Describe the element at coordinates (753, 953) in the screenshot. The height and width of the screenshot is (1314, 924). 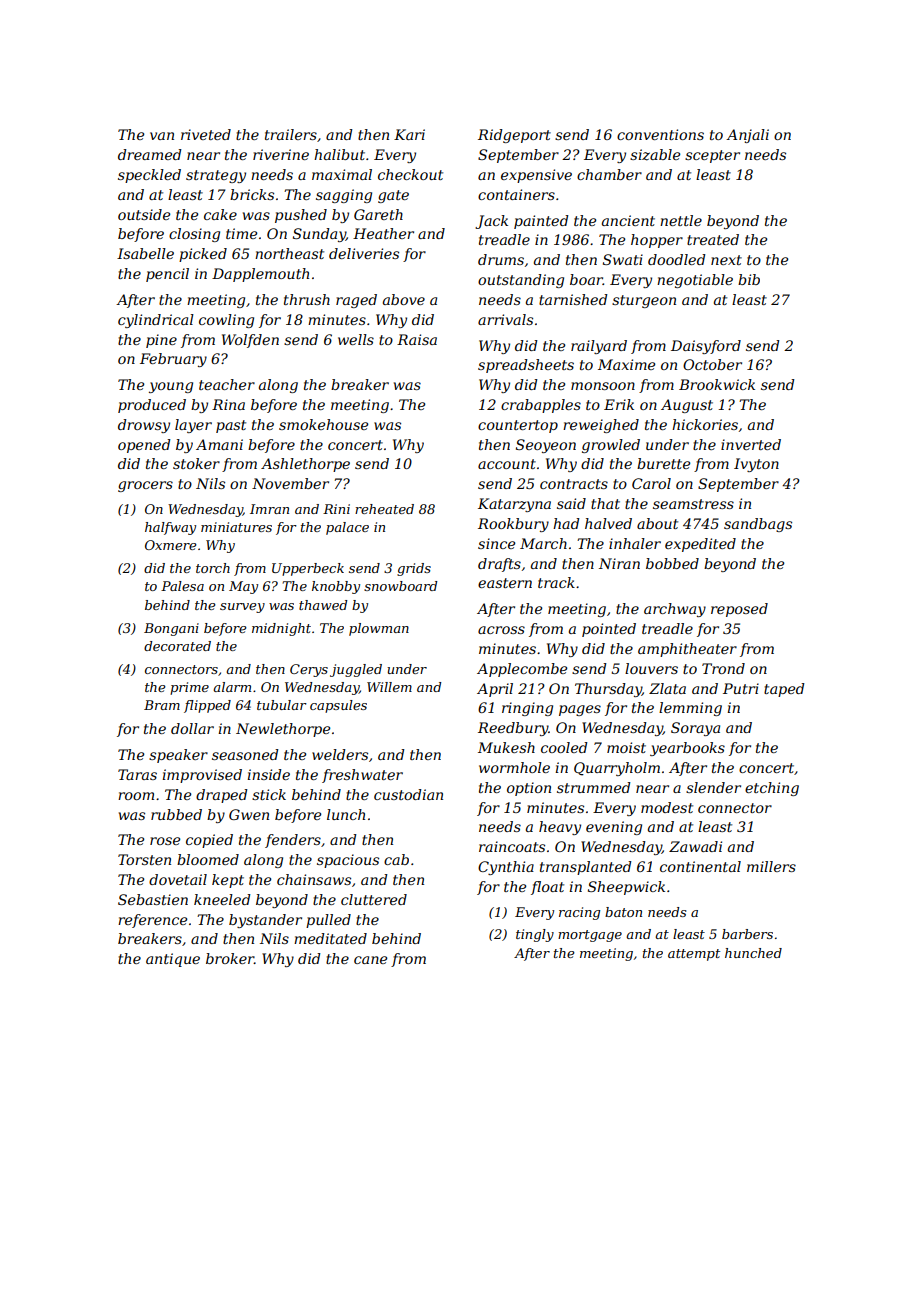
I see `hunched` at that location.
